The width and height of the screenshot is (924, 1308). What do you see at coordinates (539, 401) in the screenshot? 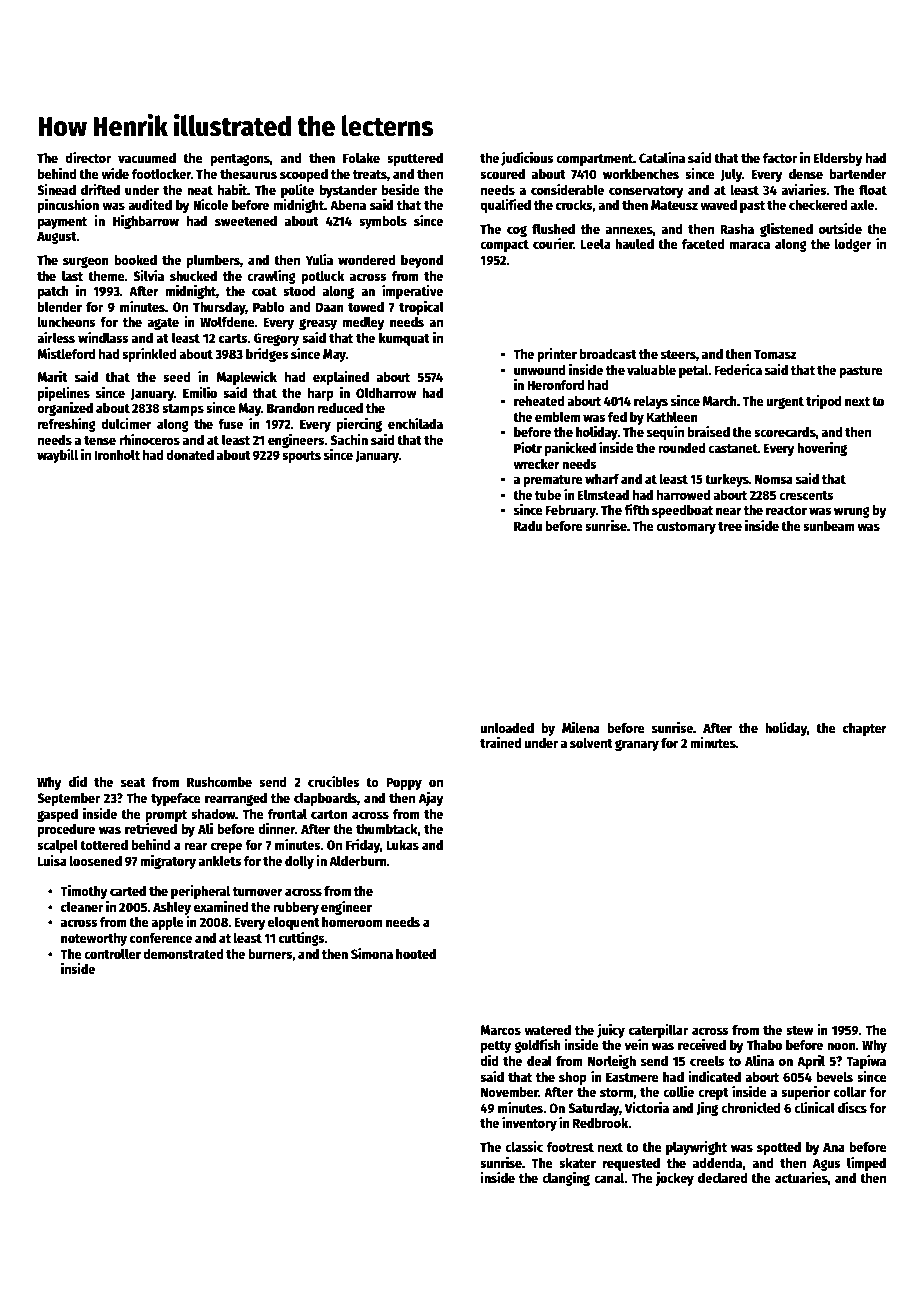
I see `reheated` at bounding box center [539, 401].
